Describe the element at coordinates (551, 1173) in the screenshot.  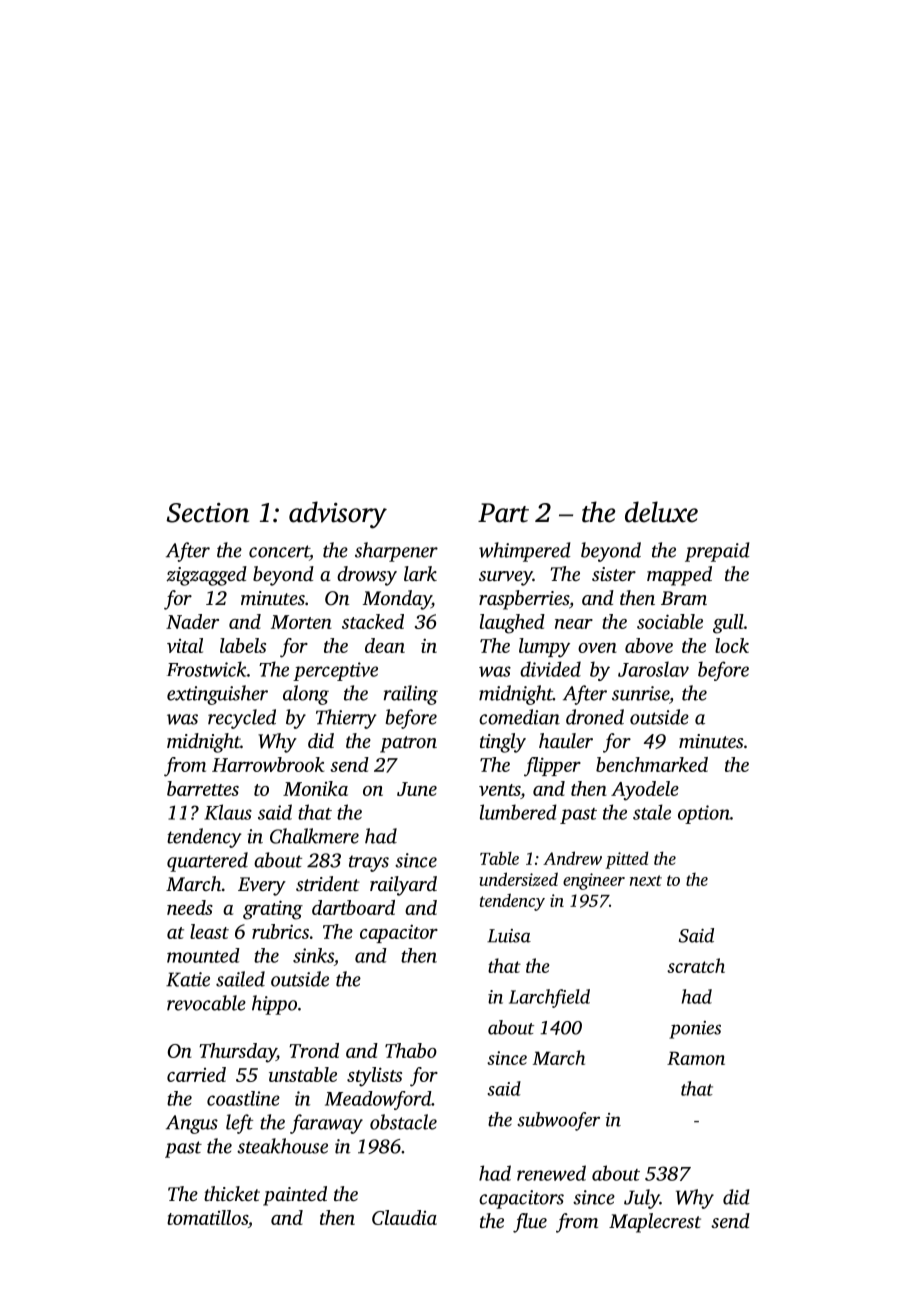
I see `renewed` at that location.
